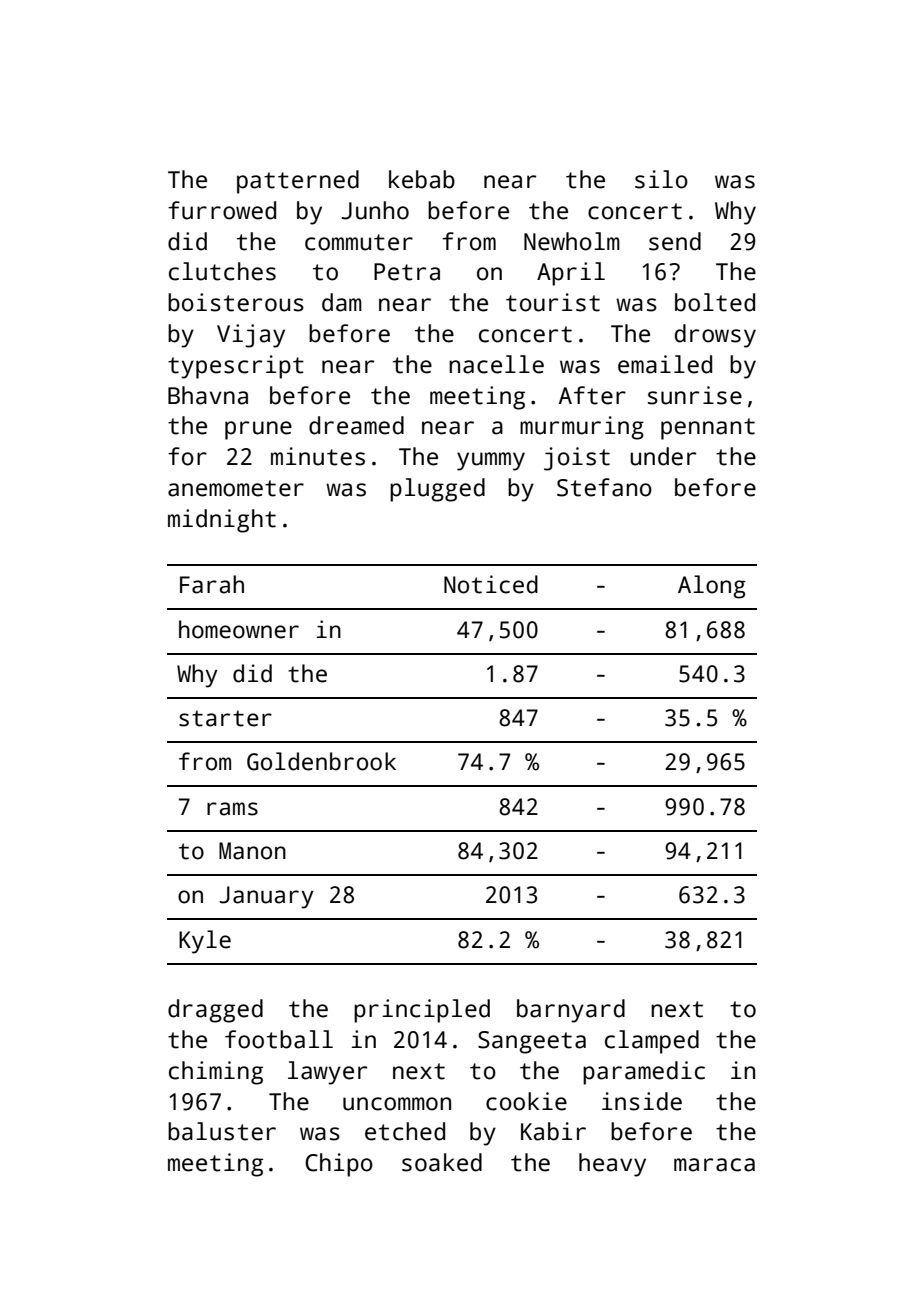 This screenshot has width=924, height=1311. Describe the element at coordinates (422, 179) in the screenshot. I see `kebab` at that location.
